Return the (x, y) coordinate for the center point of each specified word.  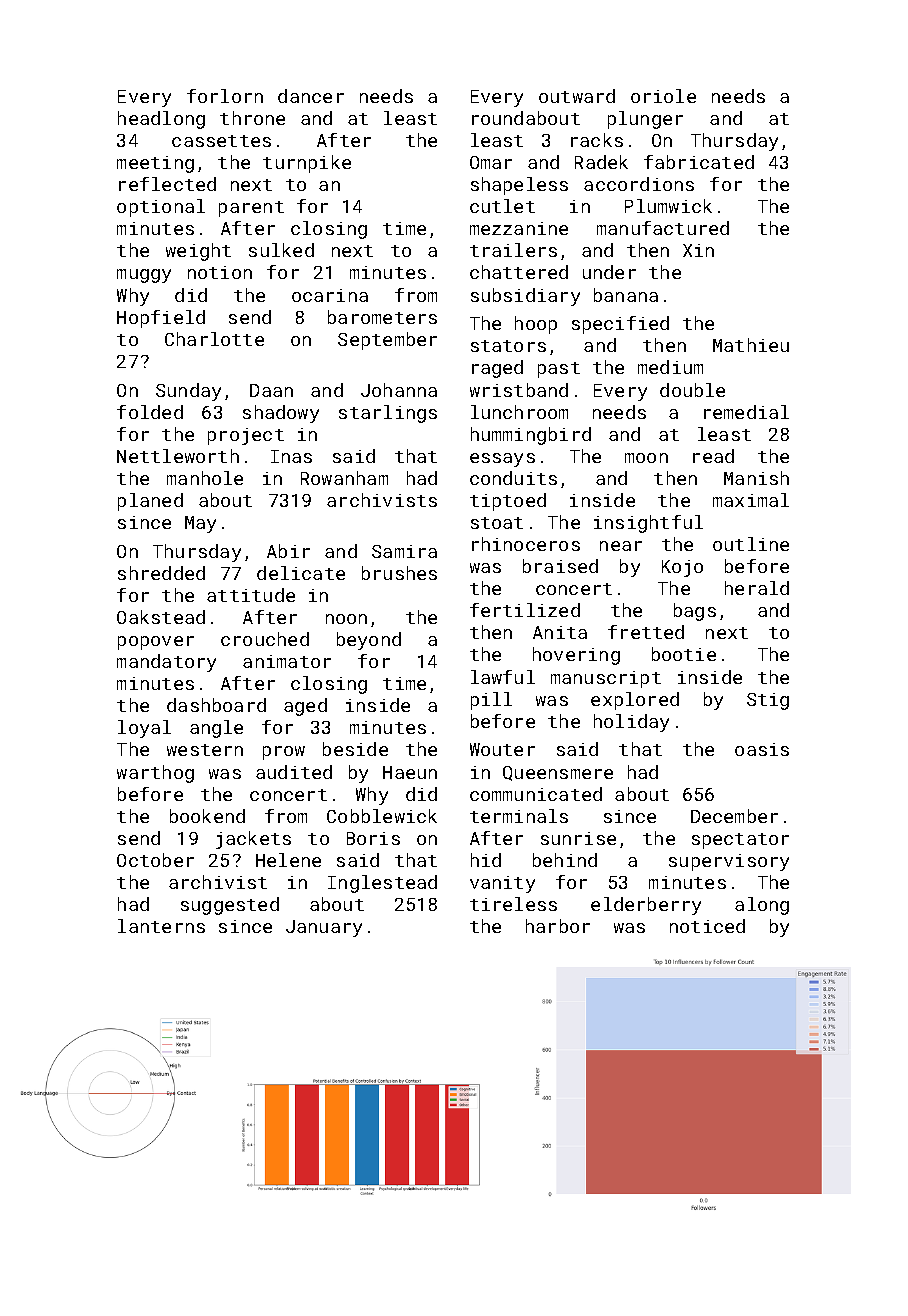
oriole (663, 96)
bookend (207, 816)
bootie (684, 654)
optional (161, 208)
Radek (601, 162)
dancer (311, 96)
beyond (369, 641)
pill (491, 701)
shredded (161, 573)
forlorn (225, 96)
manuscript (606, 679)
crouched (265, 639)
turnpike (307, 164)
